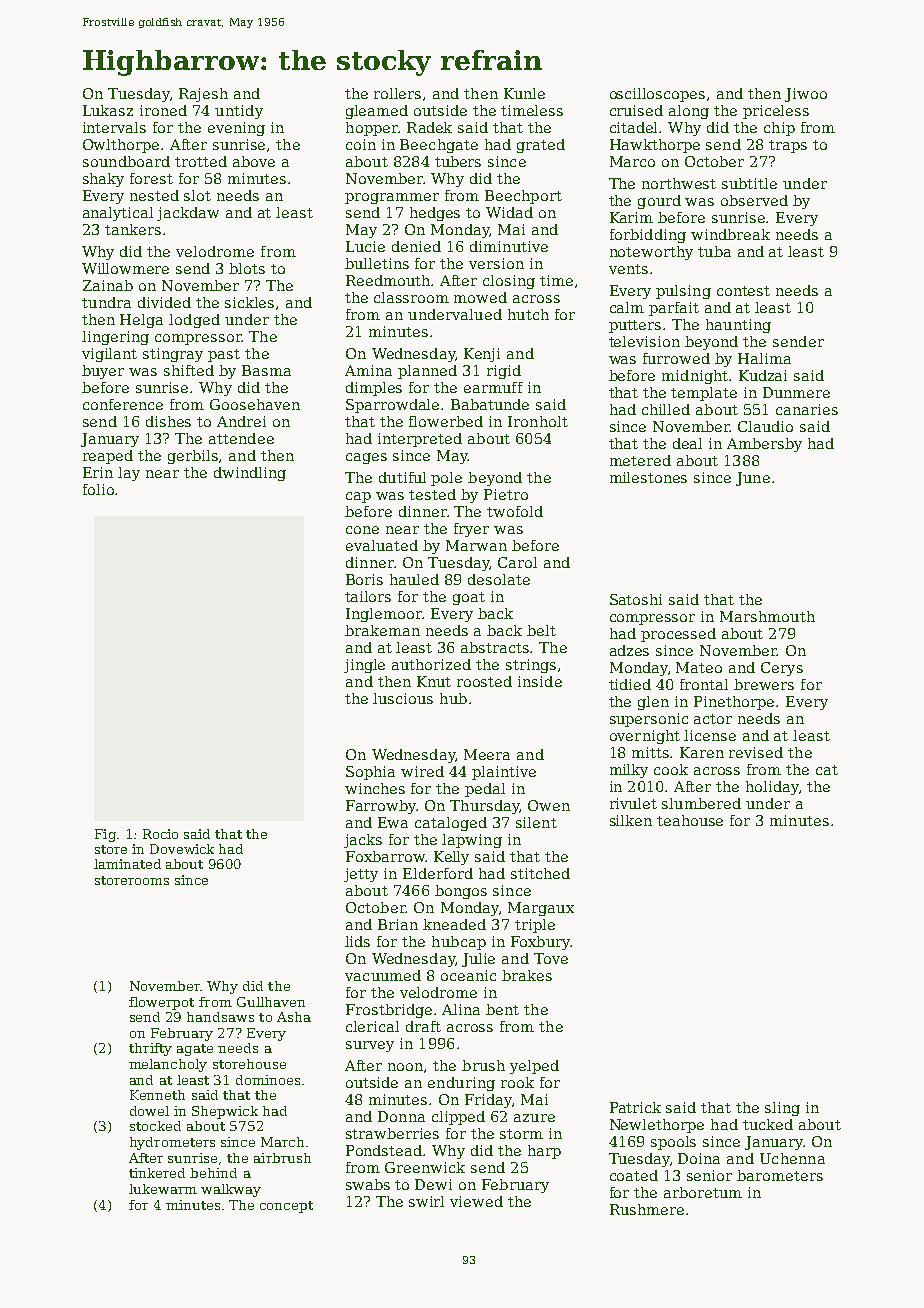 This image has height=1308, width=924. Describe the element at coordinates (690, 820) in the image. I see `teahouse` at that location.
